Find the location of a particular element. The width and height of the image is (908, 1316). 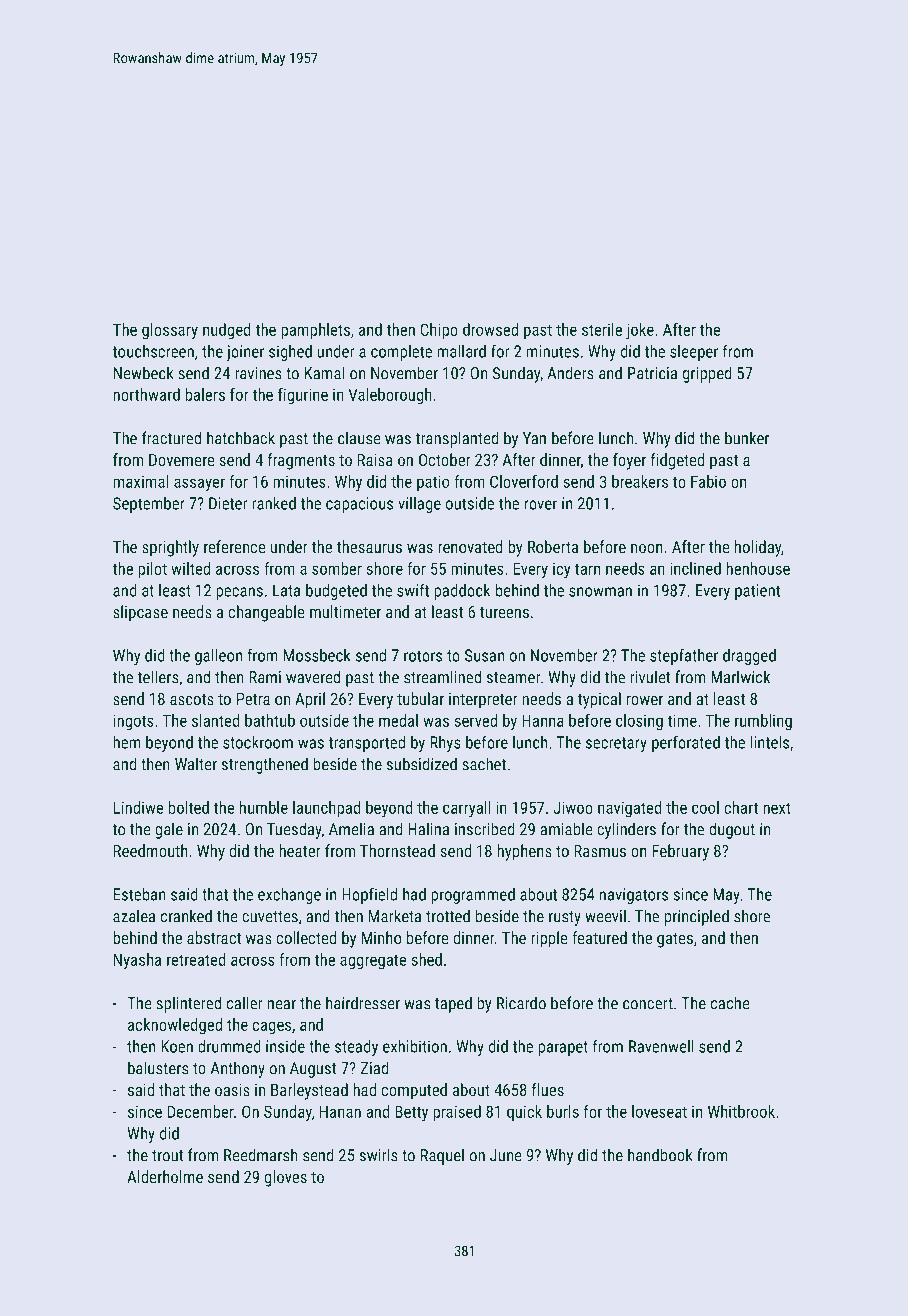

Ricardo is located at coordinates (521, 1003).
